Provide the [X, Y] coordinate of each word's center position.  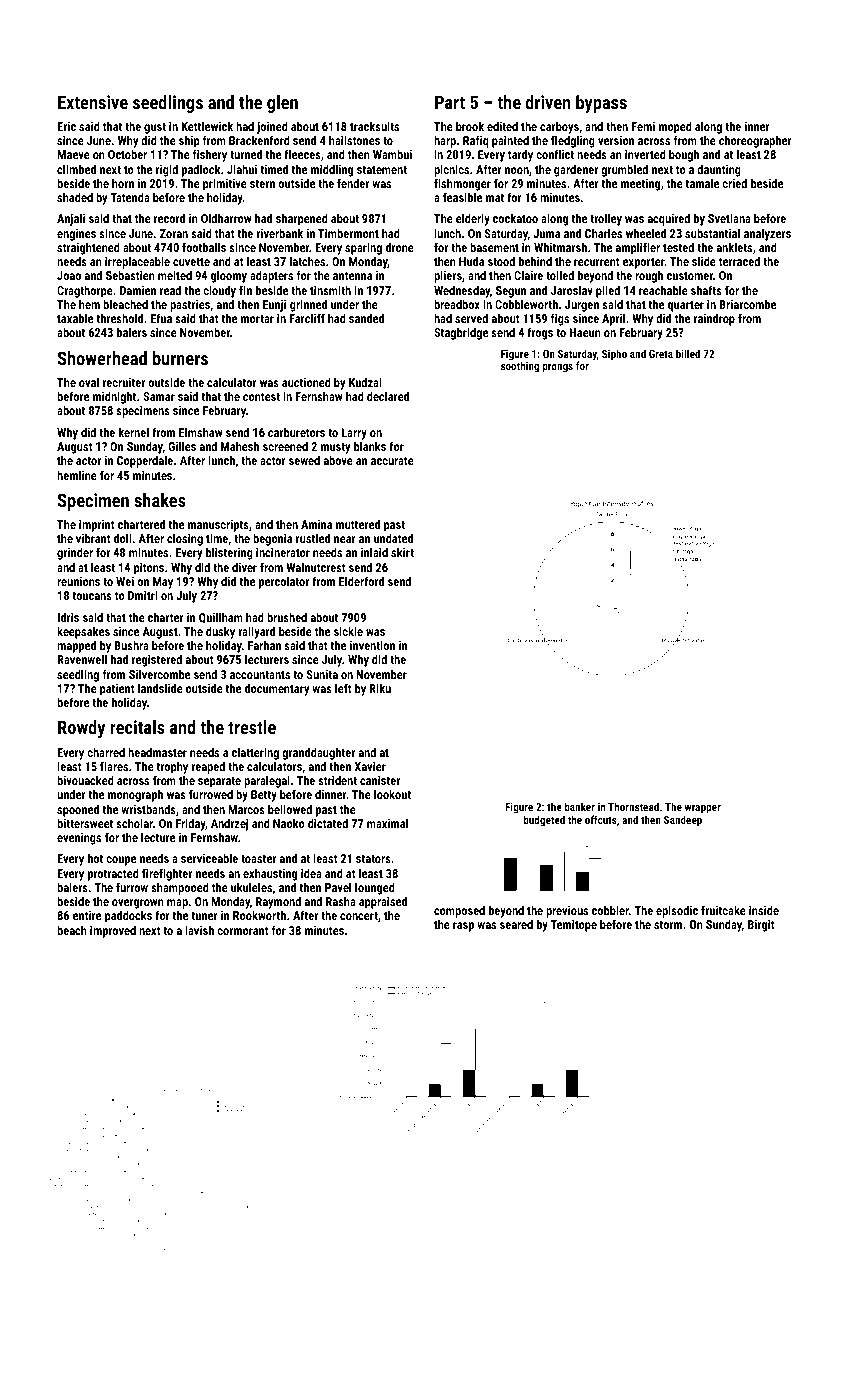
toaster [258, 859]
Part [450, 102]
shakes [160, 500]
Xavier [370, 766]
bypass [601, 104]
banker [580, 806]
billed [688, 353]
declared [388, 396]
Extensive [93, 102]
